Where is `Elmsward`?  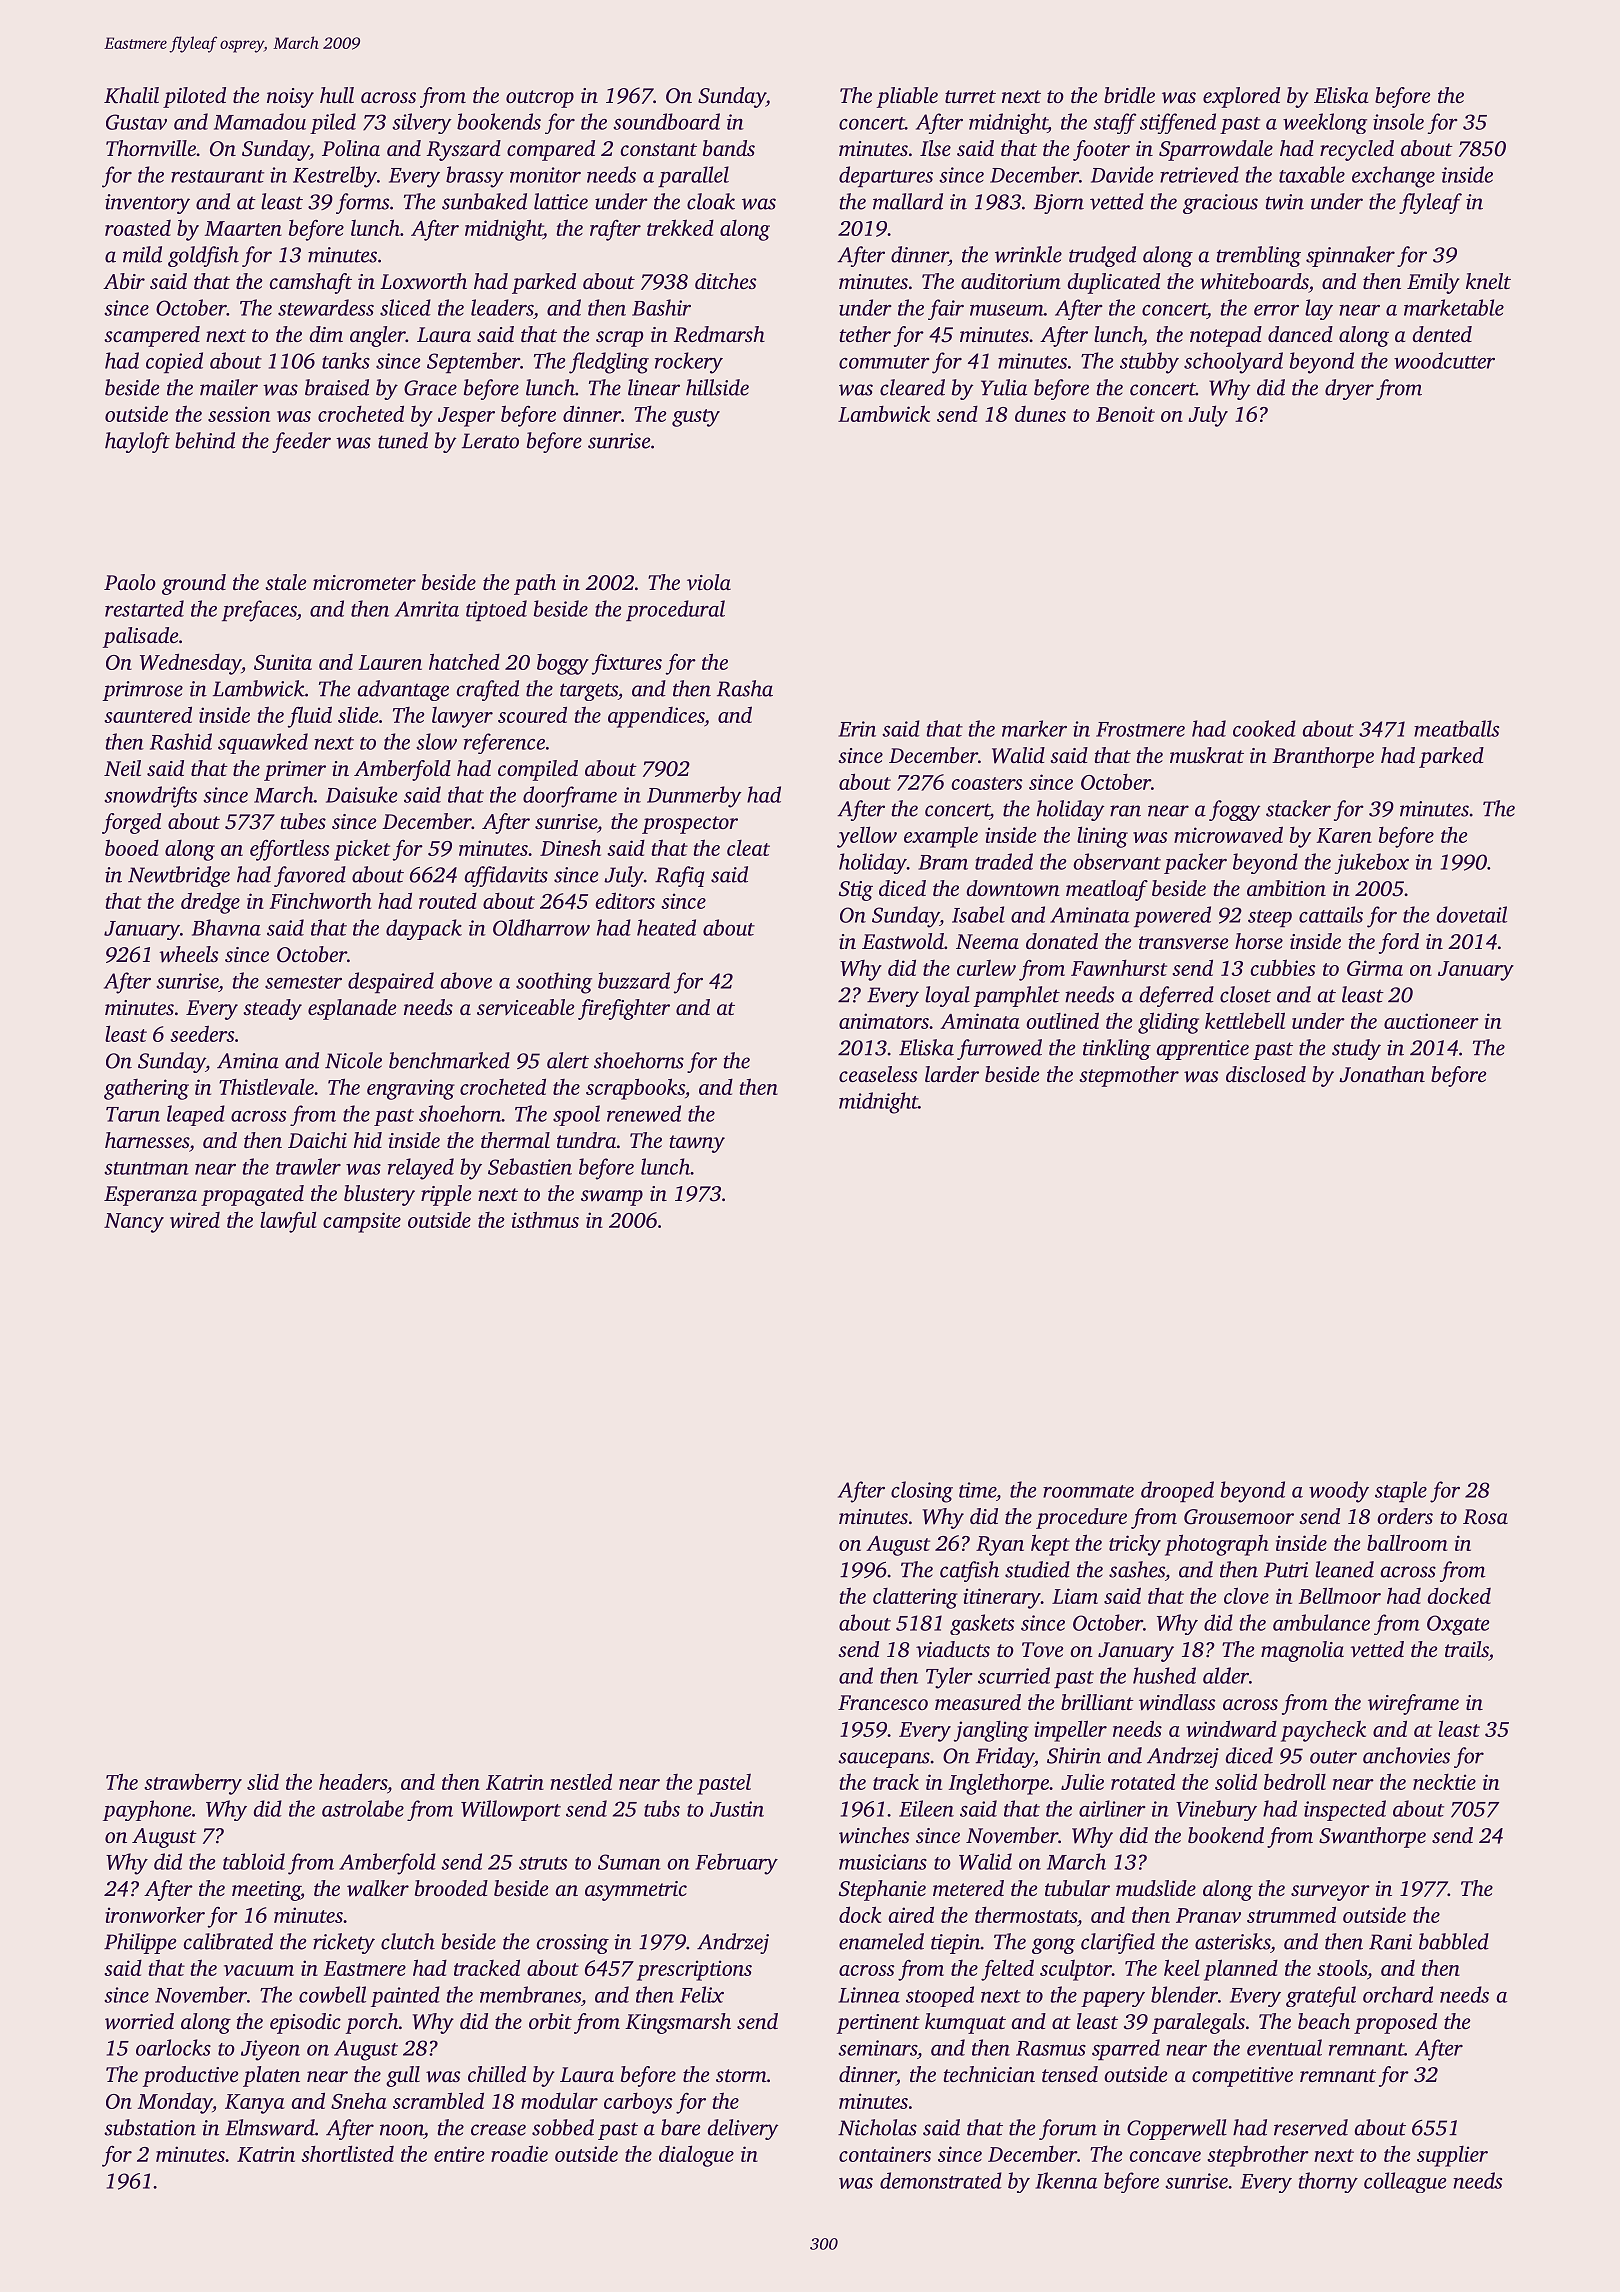 Elmsward is located at coordinates (270, 2127).
